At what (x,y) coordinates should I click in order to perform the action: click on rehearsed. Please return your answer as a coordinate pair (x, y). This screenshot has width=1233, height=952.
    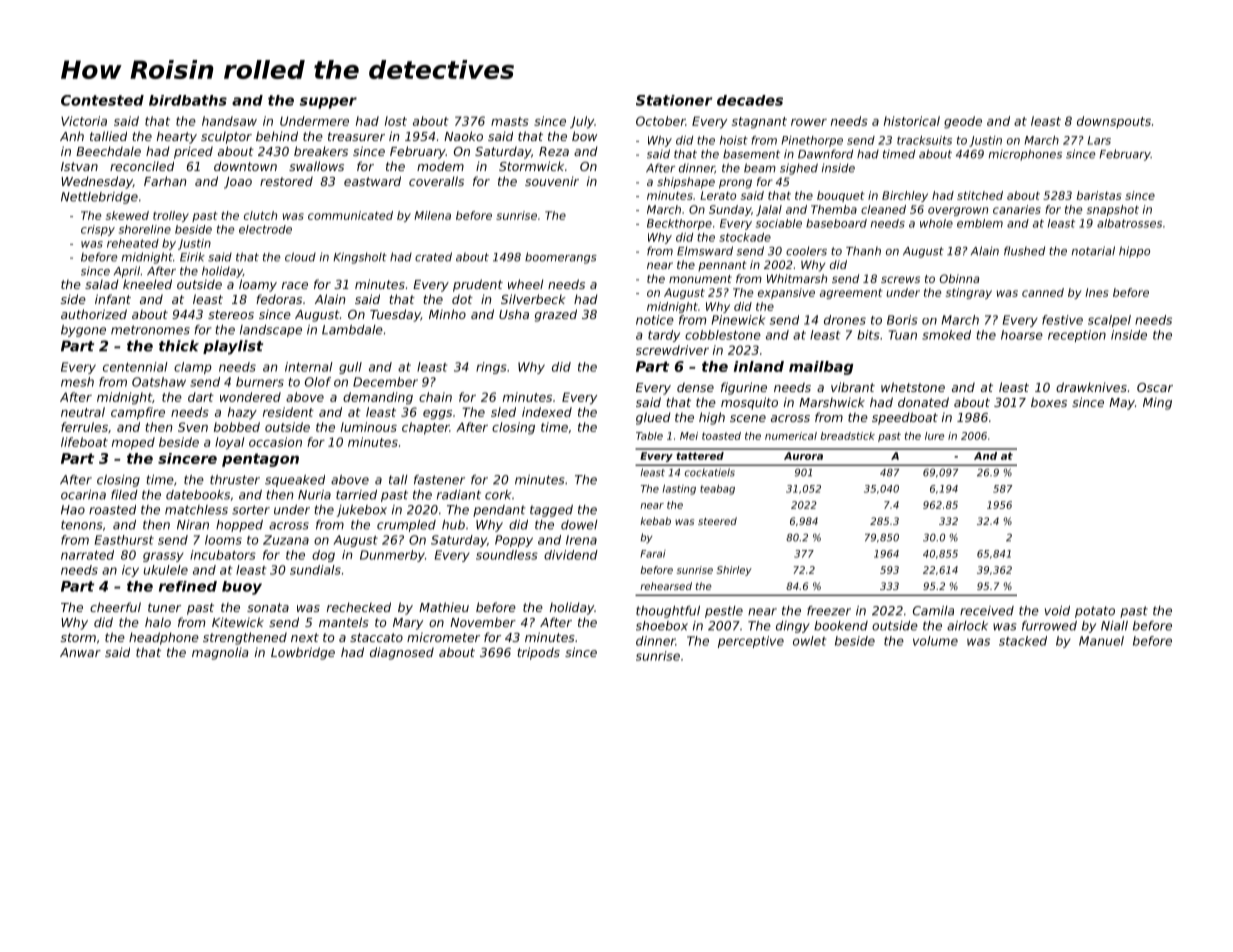
    Looking at the image, I should click on (666, 586).
